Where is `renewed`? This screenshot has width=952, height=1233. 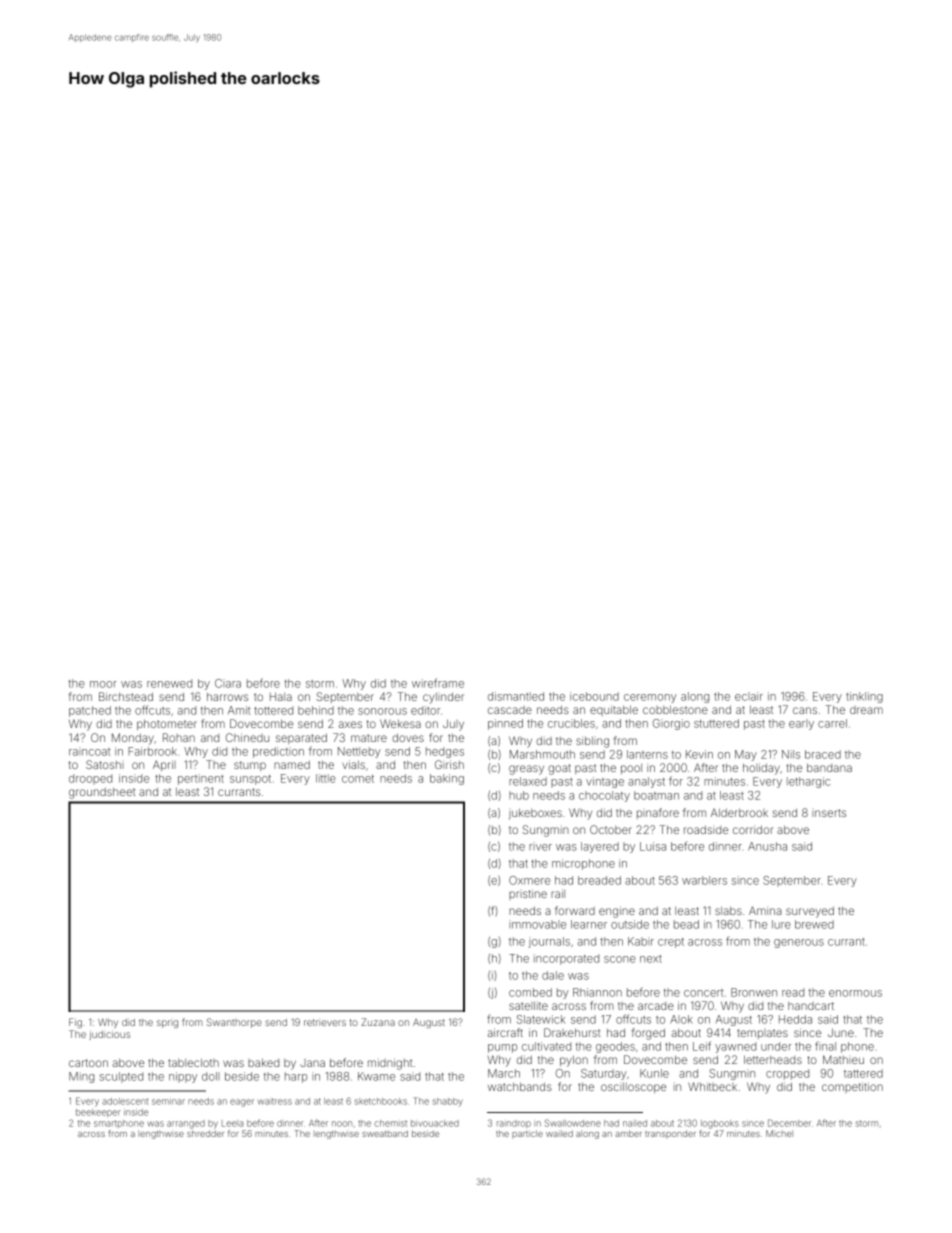
renewed is located at coordinates (169, 683).
